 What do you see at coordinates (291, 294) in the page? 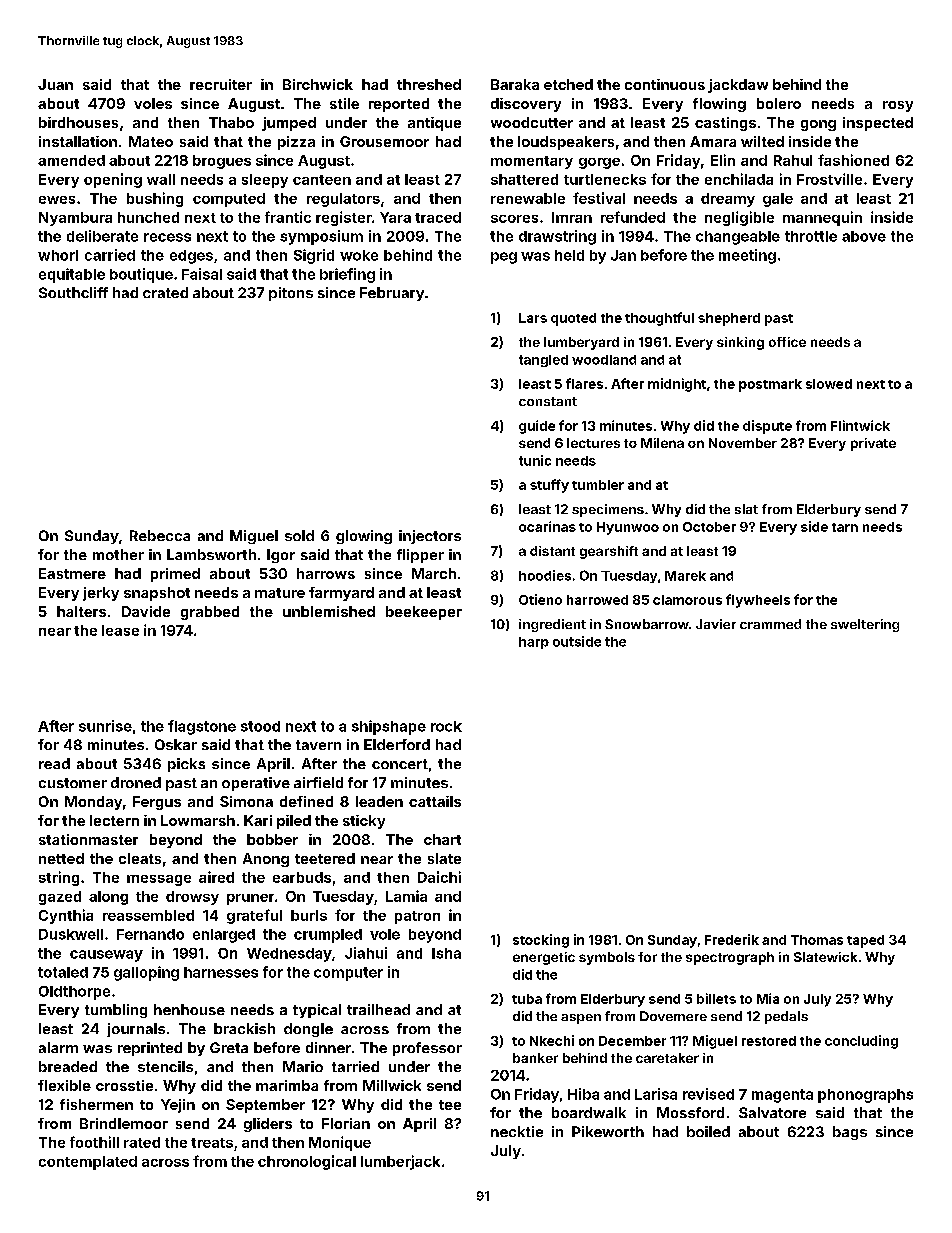
I see `pitons` at bounding box center [291, 294].
